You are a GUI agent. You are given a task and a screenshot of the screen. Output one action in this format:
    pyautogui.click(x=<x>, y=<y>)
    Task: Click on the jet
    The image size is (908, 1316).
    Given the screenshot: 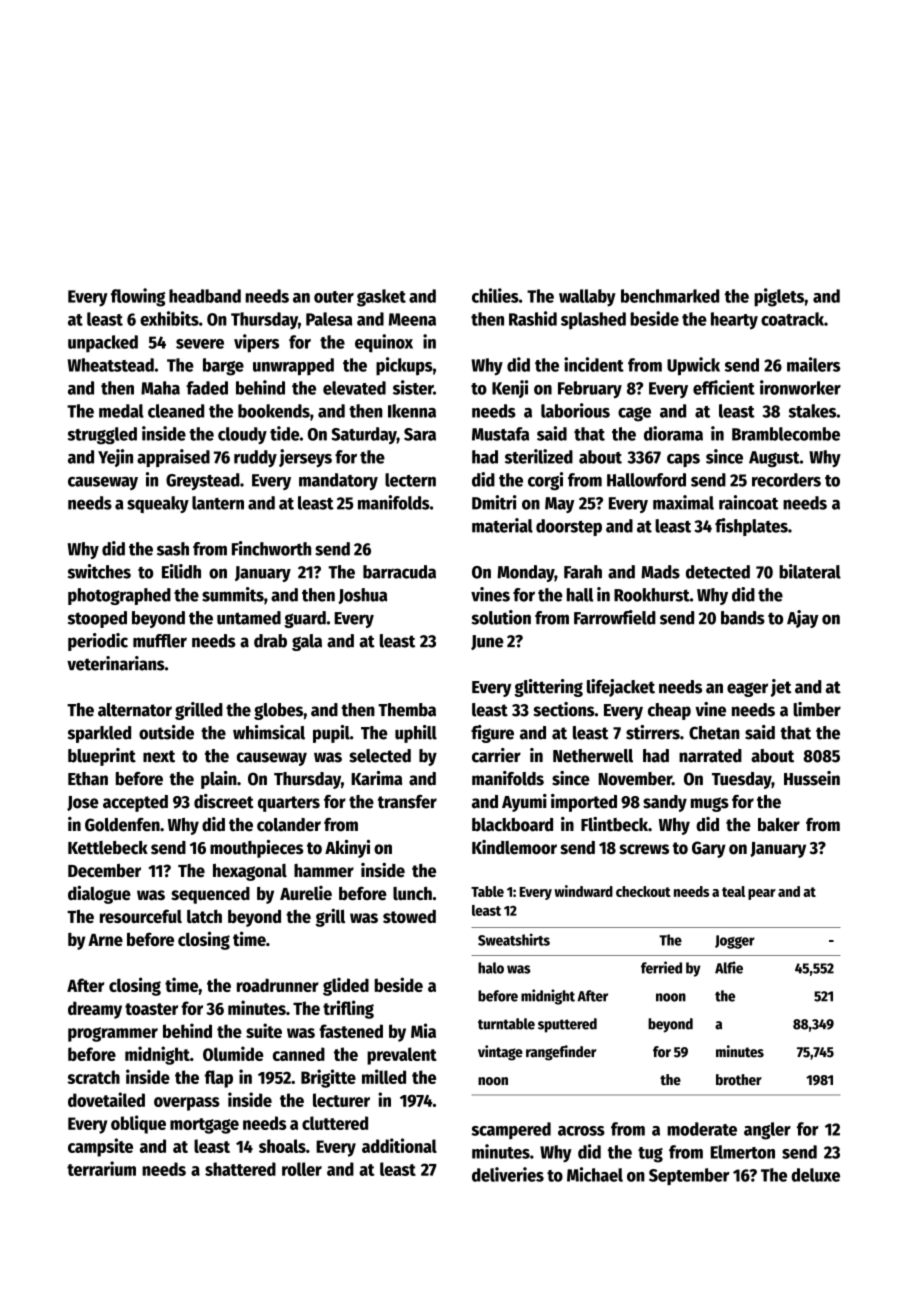 What is the action you would take?
    pyautogui.click(x=781, y=688)
